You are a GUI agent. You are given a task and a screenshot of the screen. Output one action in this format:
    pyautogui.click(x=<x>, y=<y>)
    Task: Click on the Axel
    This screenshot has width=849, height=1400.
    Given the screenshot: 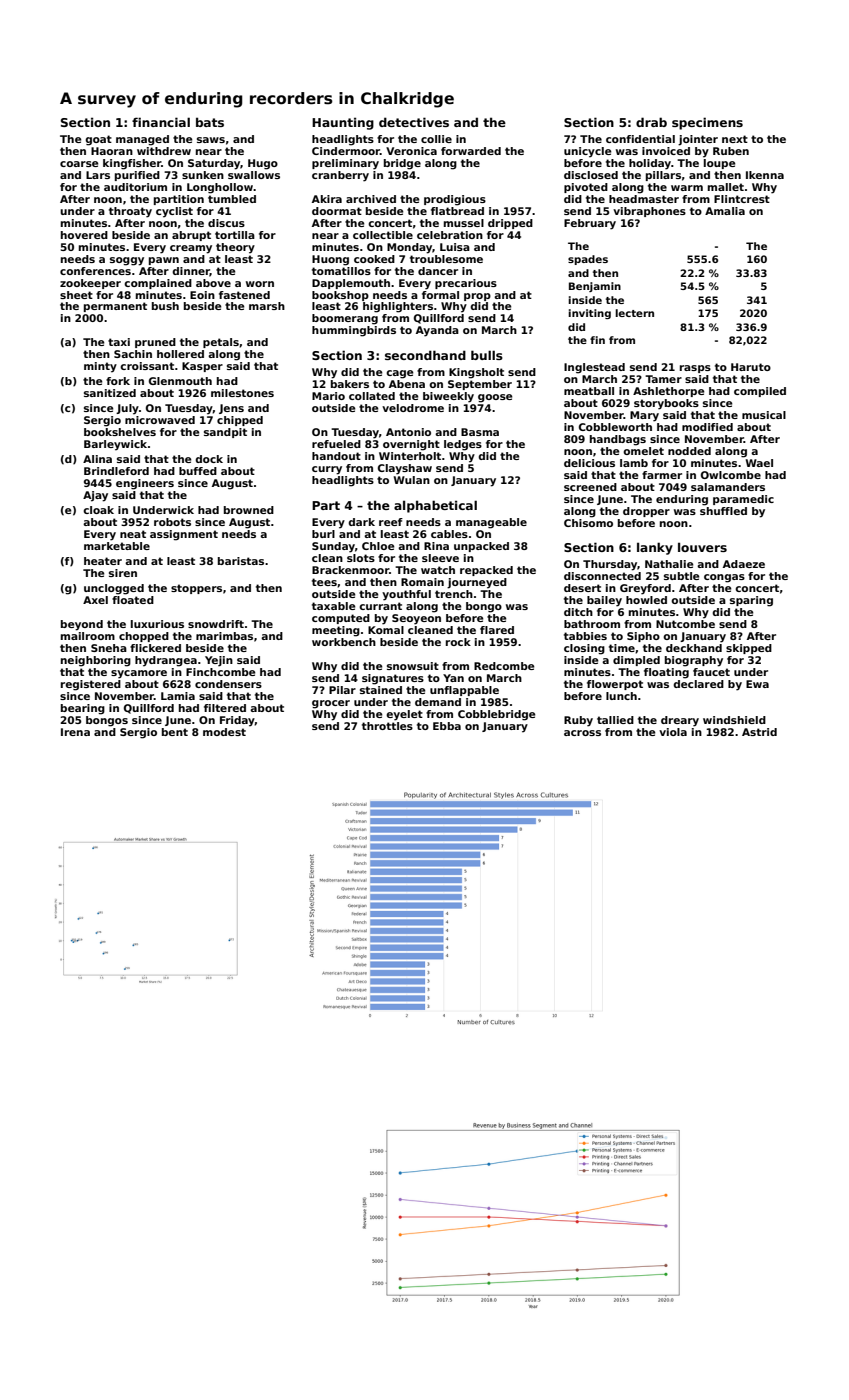 What is the action you would take?
    pyautogui.click(x=95, y=600)
